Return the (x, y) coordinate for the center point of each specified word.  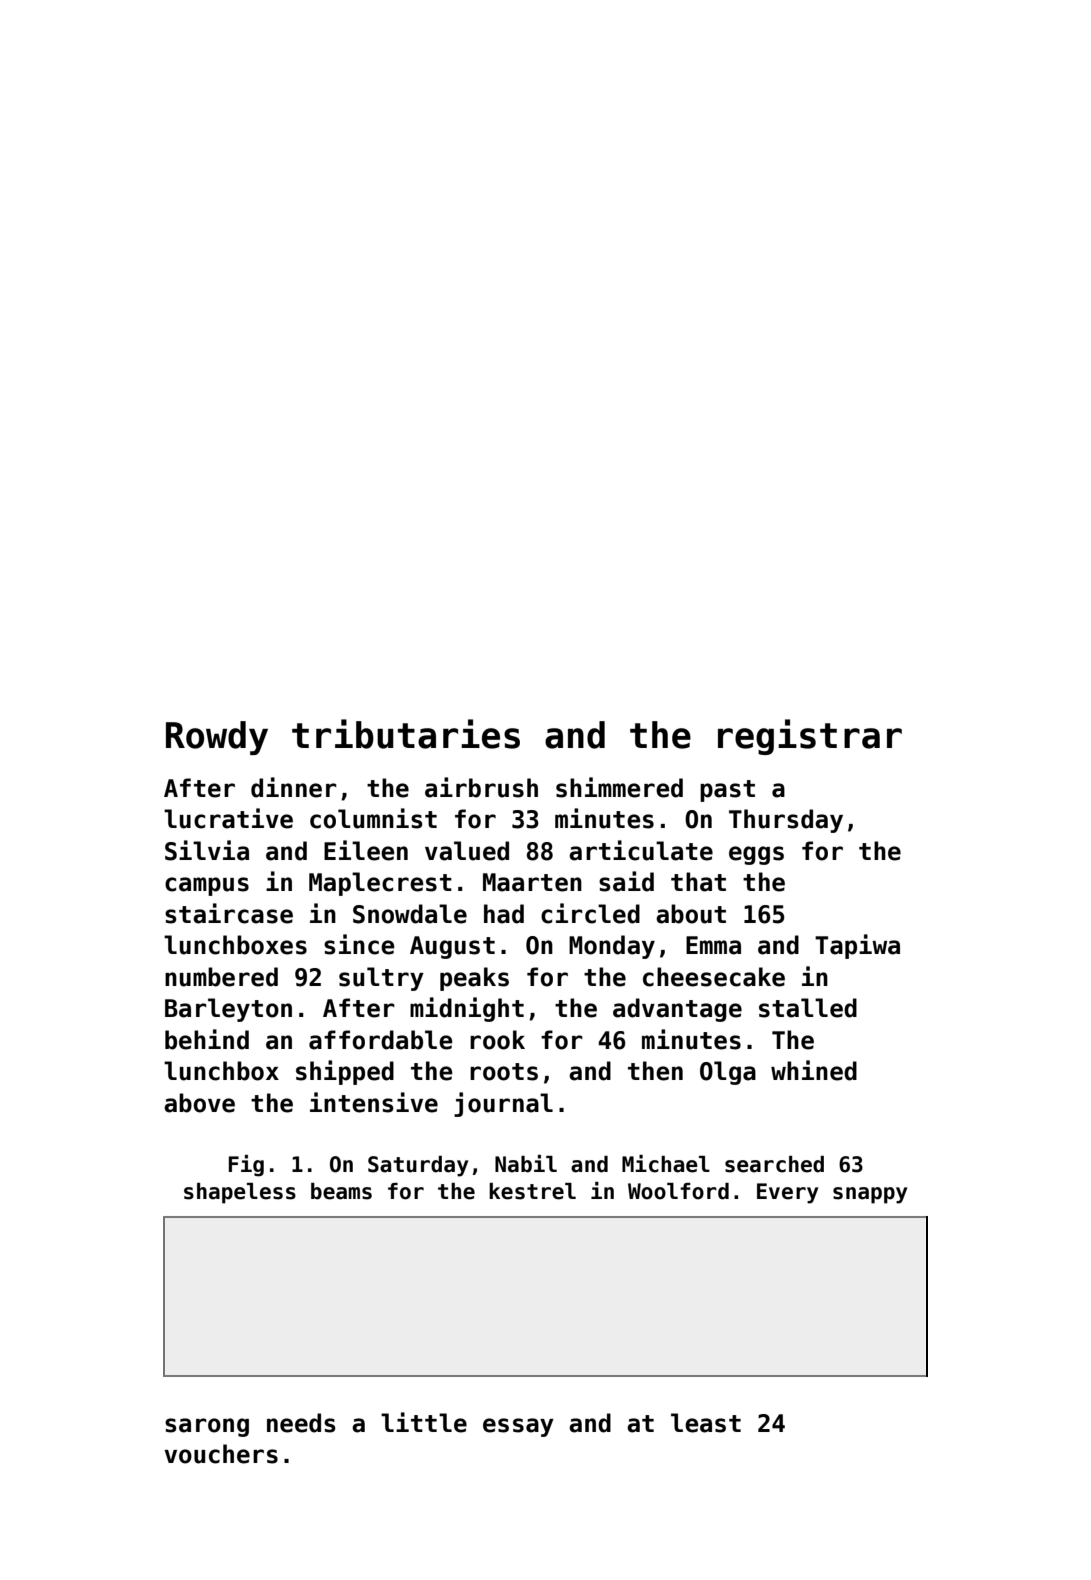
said (626, 881)
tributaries (406, 734)
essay (518, 1427)
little (424, 1422)
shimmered (619, 787)
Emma (713, 945)
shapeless (240, 1193)
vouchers (221, 1454)
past (727, 791)
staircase (229, 913)
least (706, 1423)
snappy (870, 1195)
